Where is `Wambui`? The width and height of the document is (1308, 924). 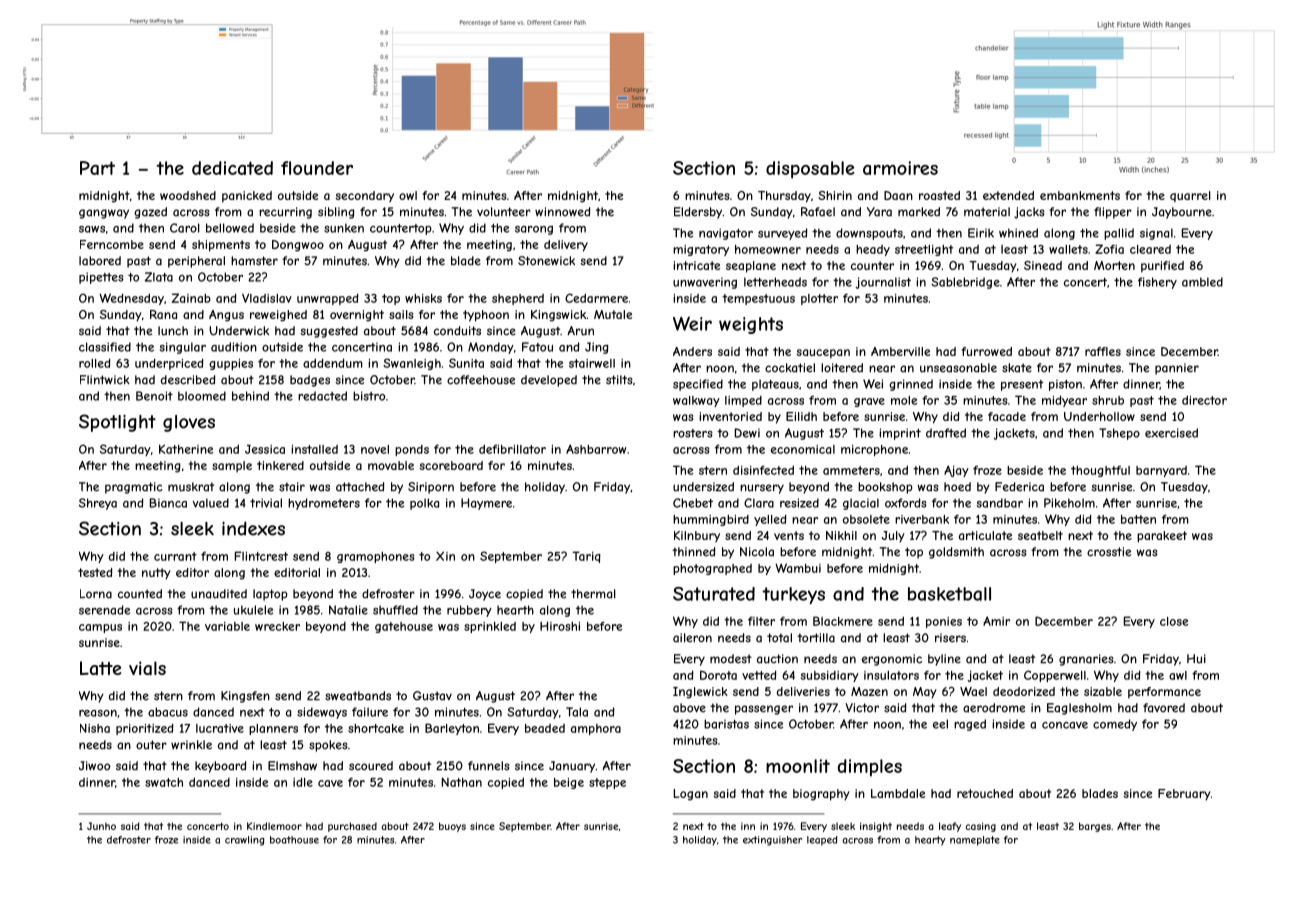
Wambui is located at coordinates (798, 568).
